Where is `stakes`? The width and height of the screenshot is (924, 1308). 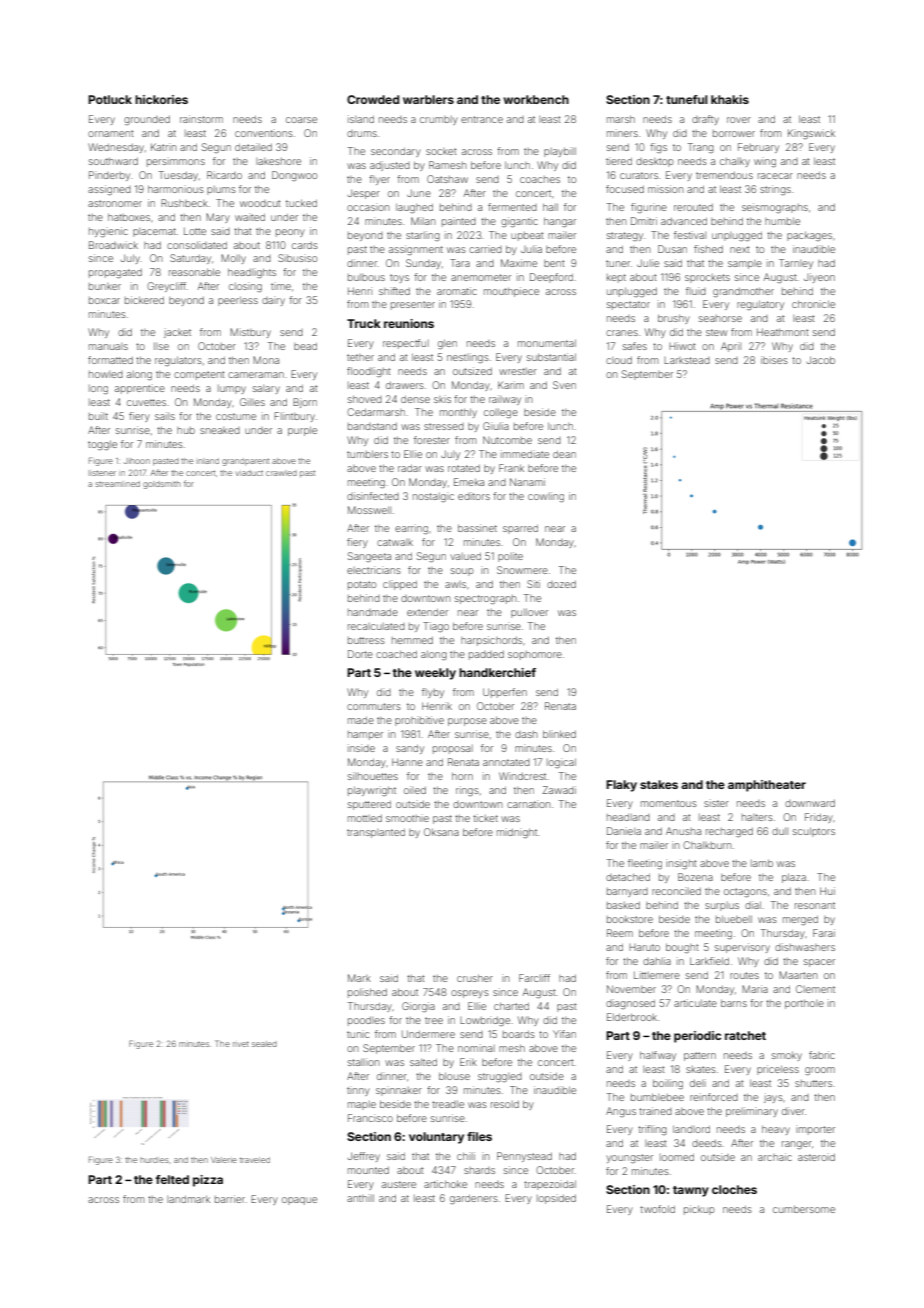 stakes is located at coordinates (659, 784).
